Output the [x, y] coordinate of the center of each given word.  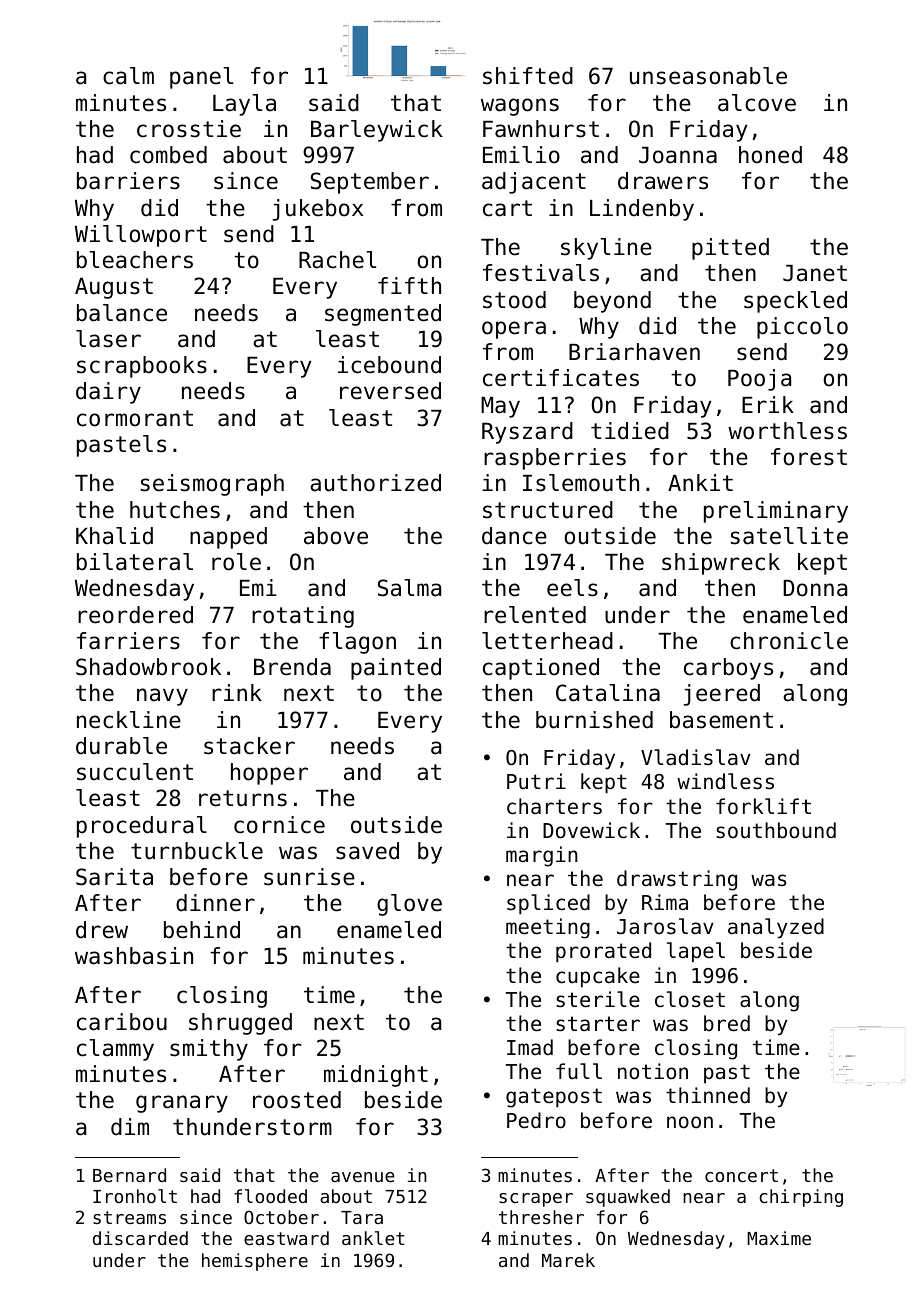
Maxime [779, 1238]
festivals [541, 273]
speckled [795, 302]
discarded [140, 1238]
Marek [568, 1260]
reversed [390, 391]
